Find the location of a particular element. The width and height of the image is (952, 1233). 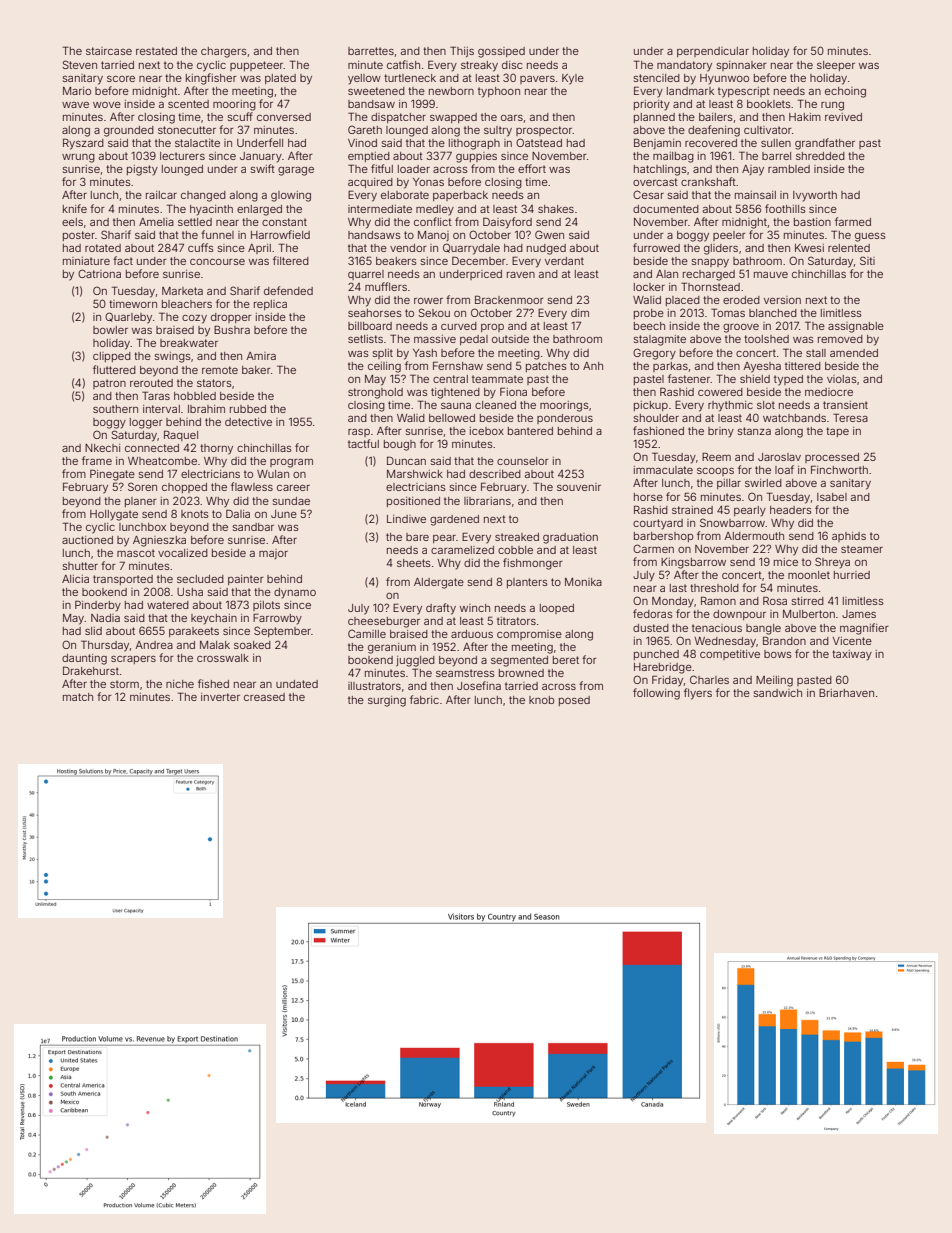

restated is located at coordinates (156, 51).
